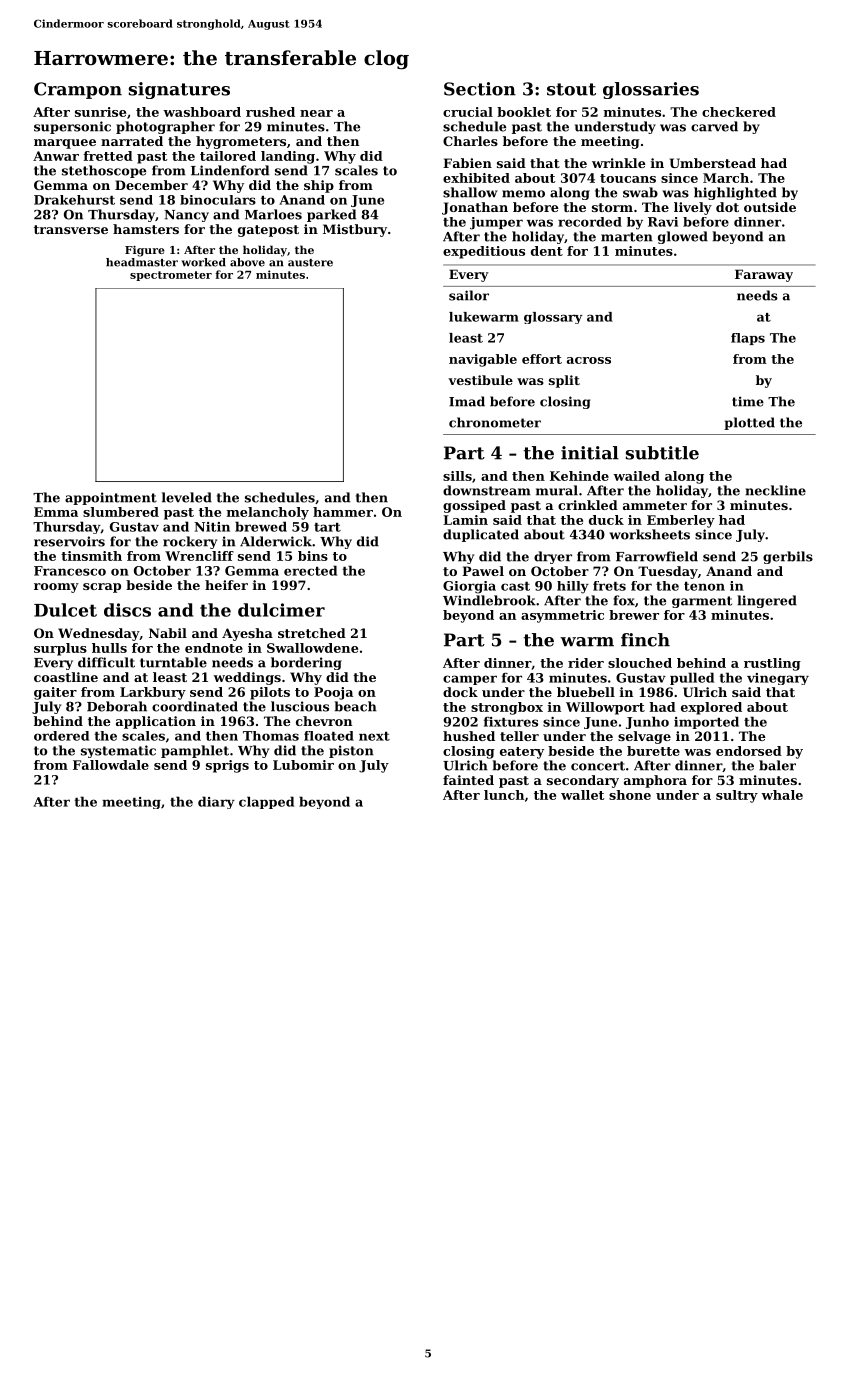 The image size is (849, 1400). I want to click on heifer, so click(226, 585).
